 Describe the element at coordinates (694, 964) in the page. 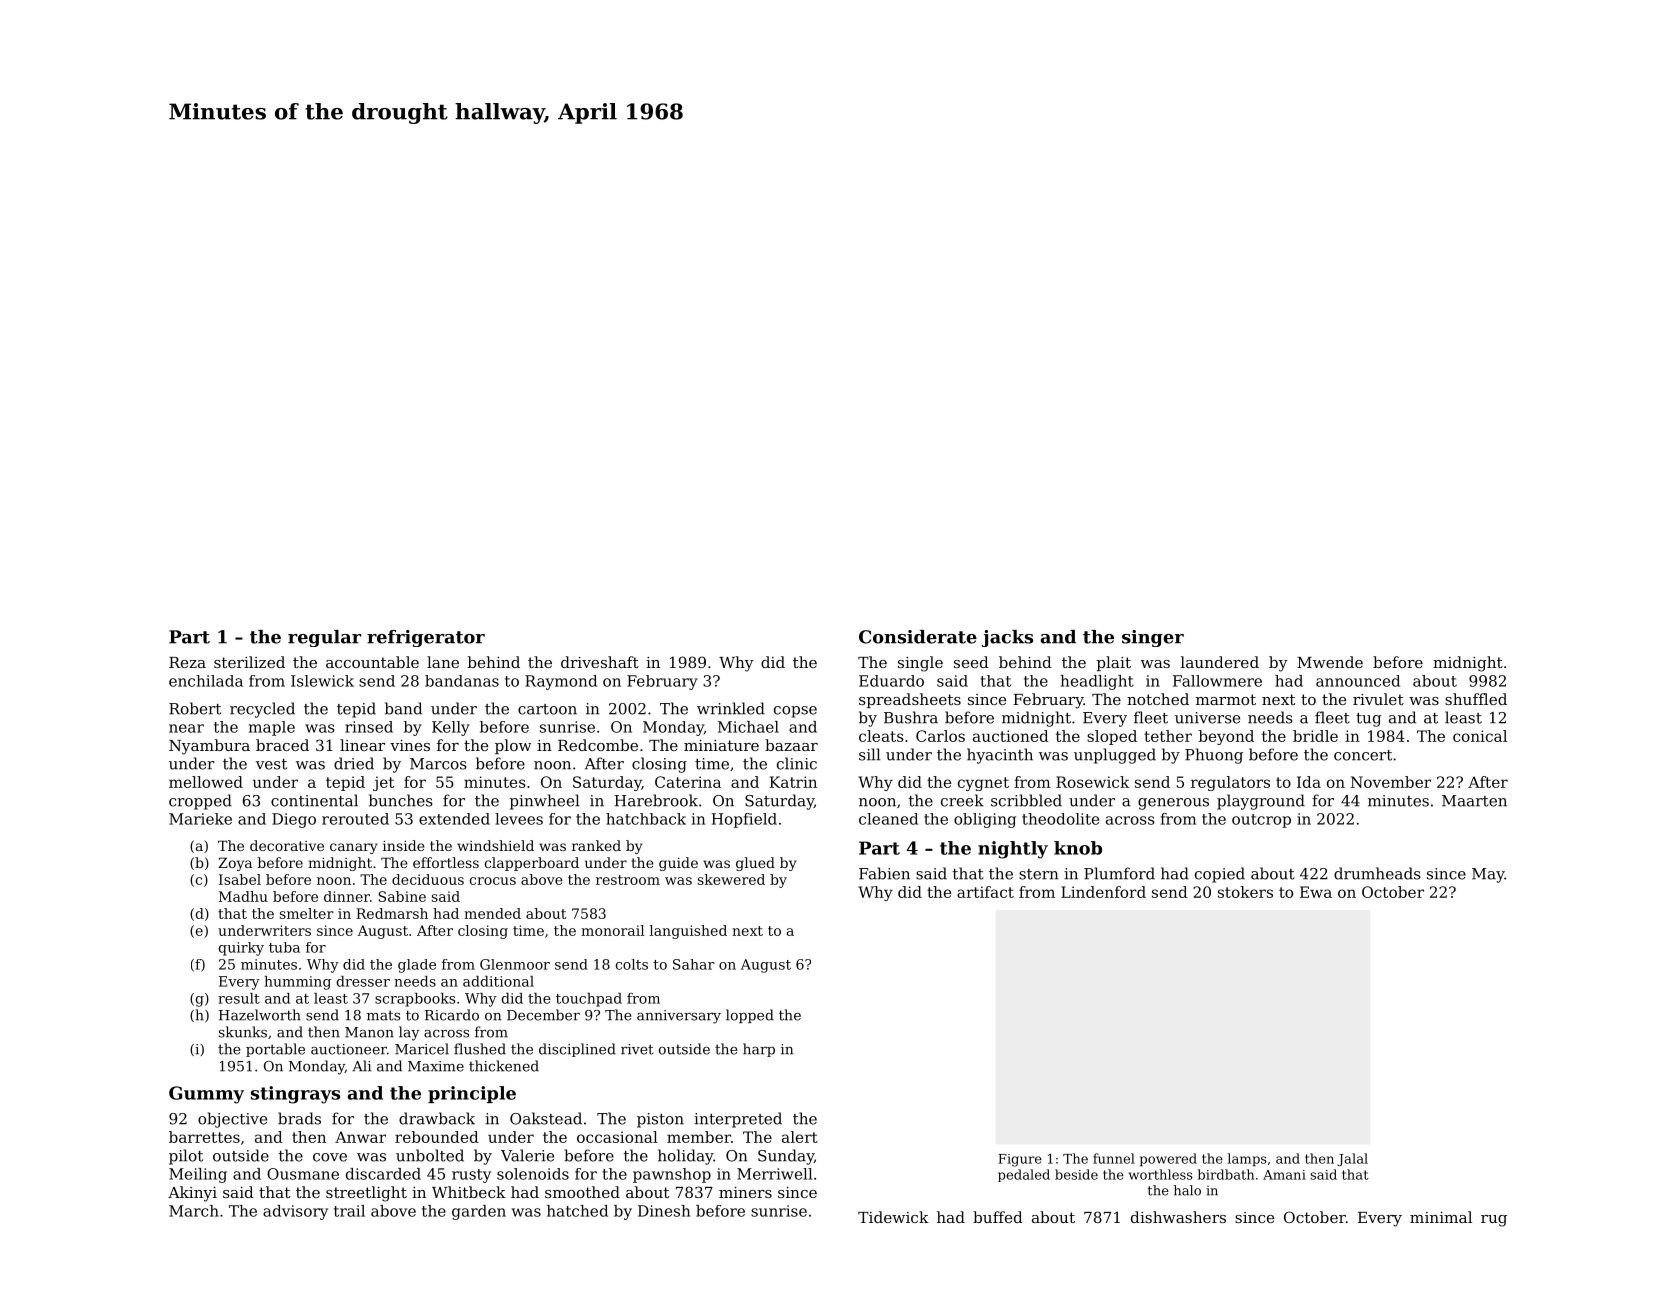

I see `Sahar` at that location.
